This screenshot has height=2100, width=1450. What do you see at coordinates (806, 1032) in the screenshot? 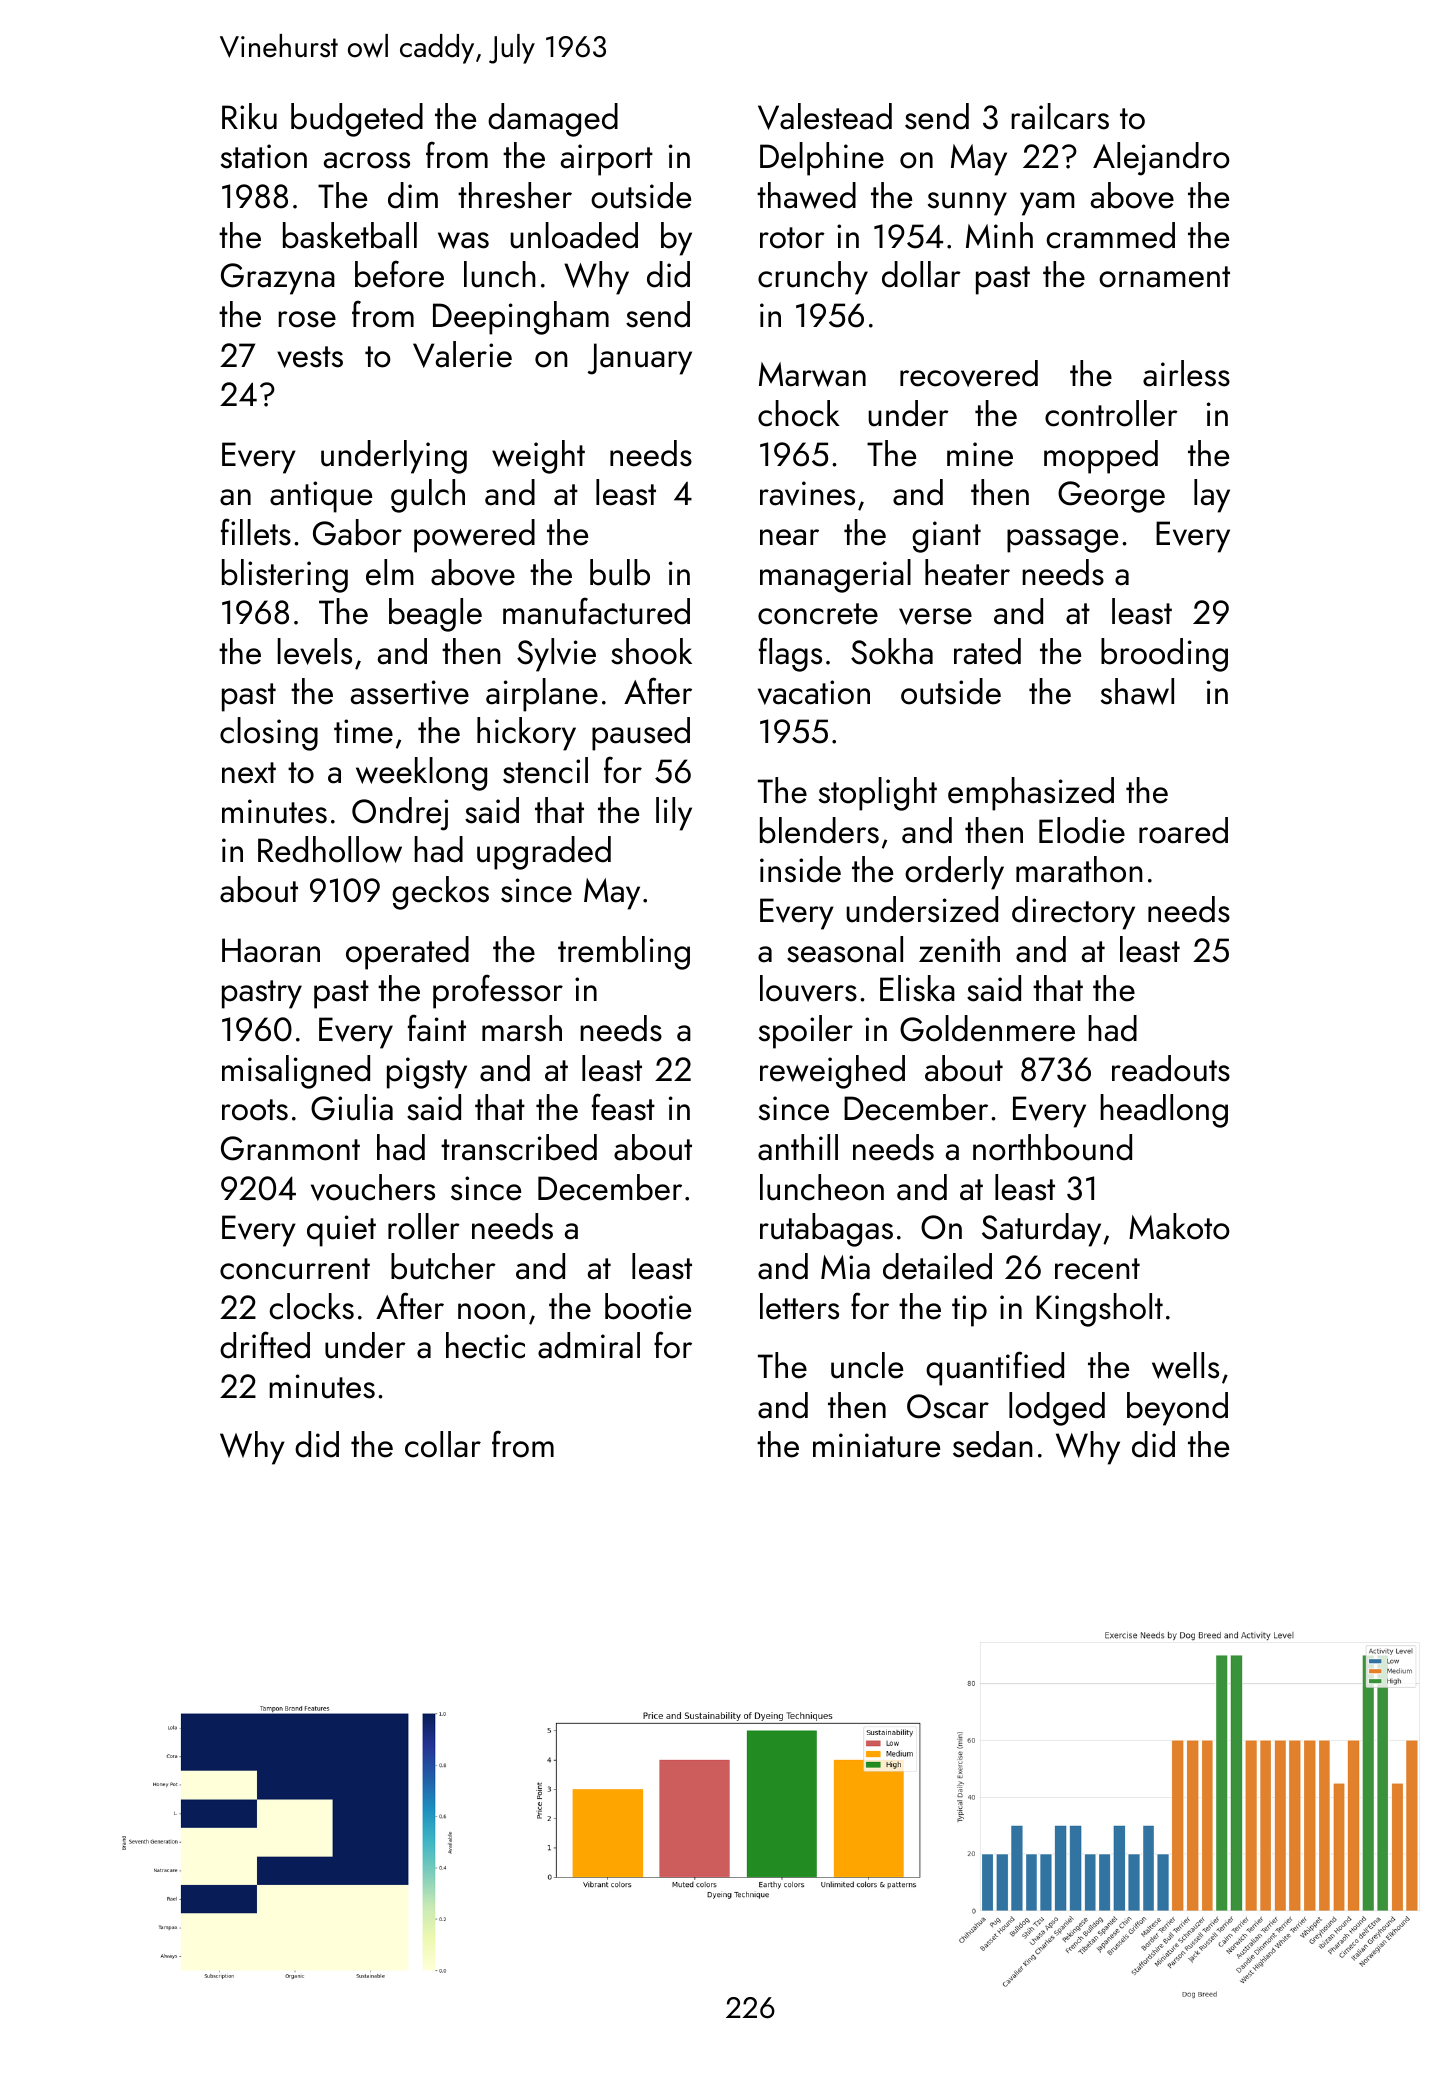
I see `spoiler` at bounding box center [806, 1032].
